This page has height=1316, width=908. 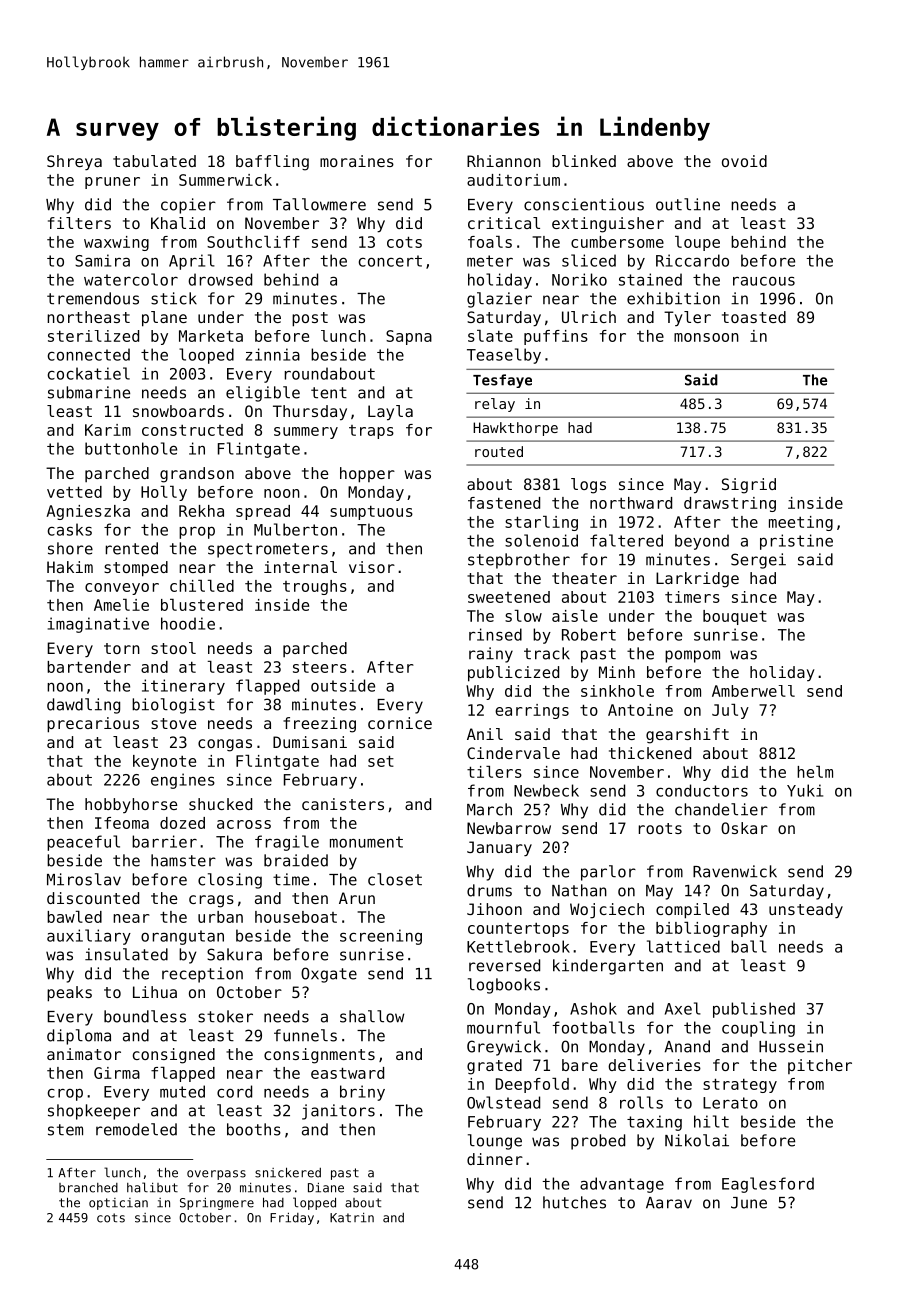 I want to click on concert, so click(x=390, y=261).
